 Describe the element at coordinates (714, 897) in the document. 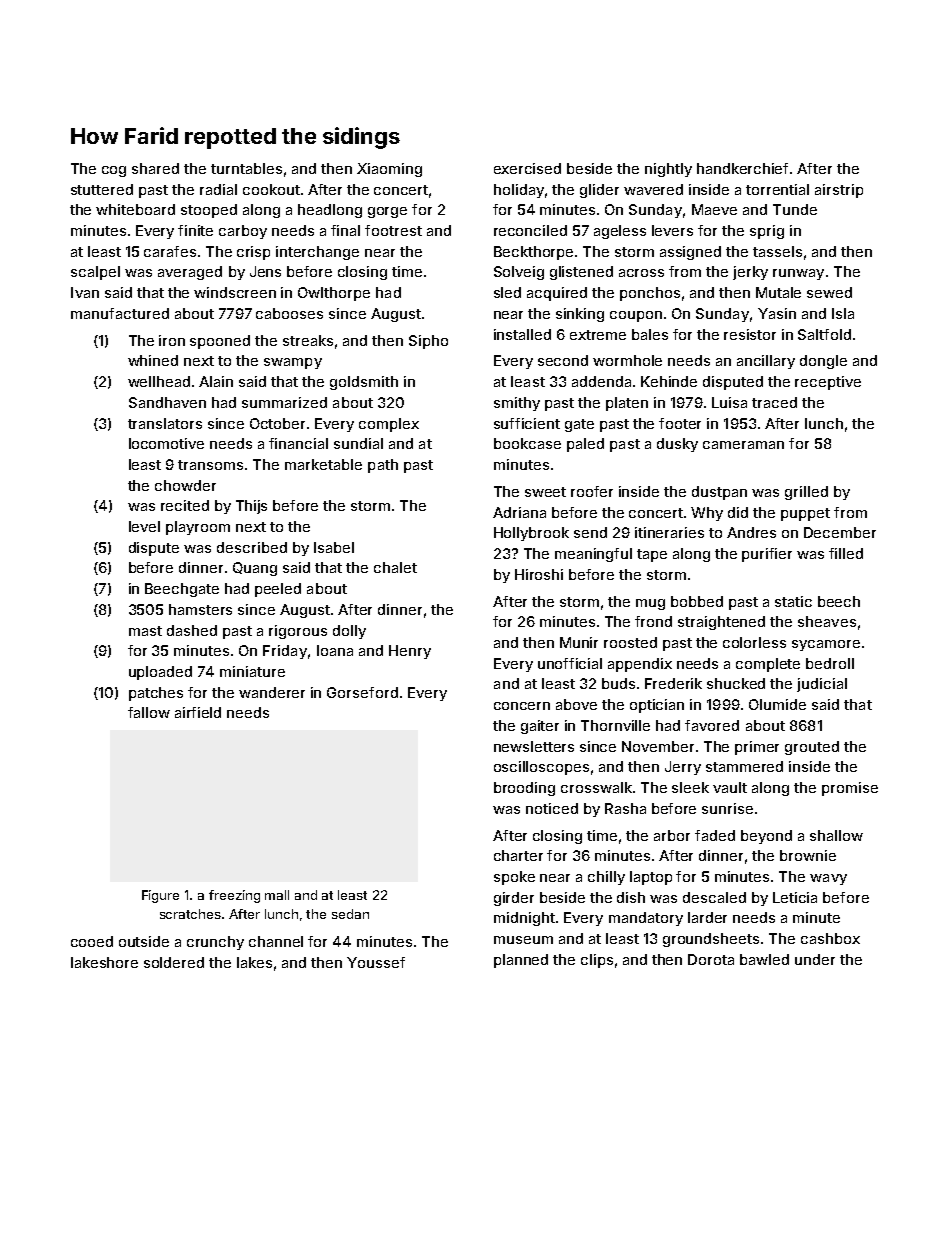

I see `descaled` at that location.
